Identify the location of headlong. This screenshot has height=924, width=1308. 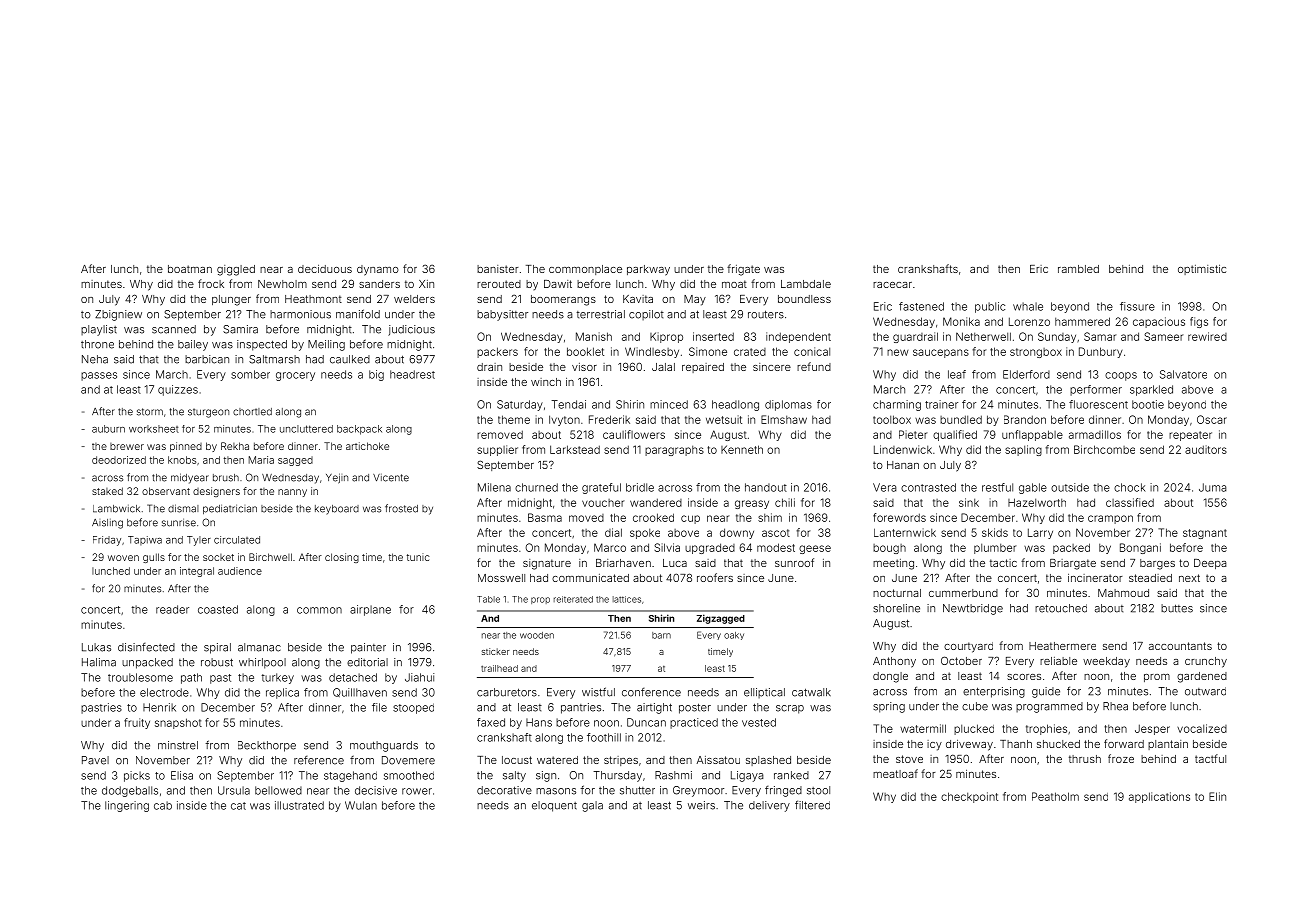
(735, 405).
